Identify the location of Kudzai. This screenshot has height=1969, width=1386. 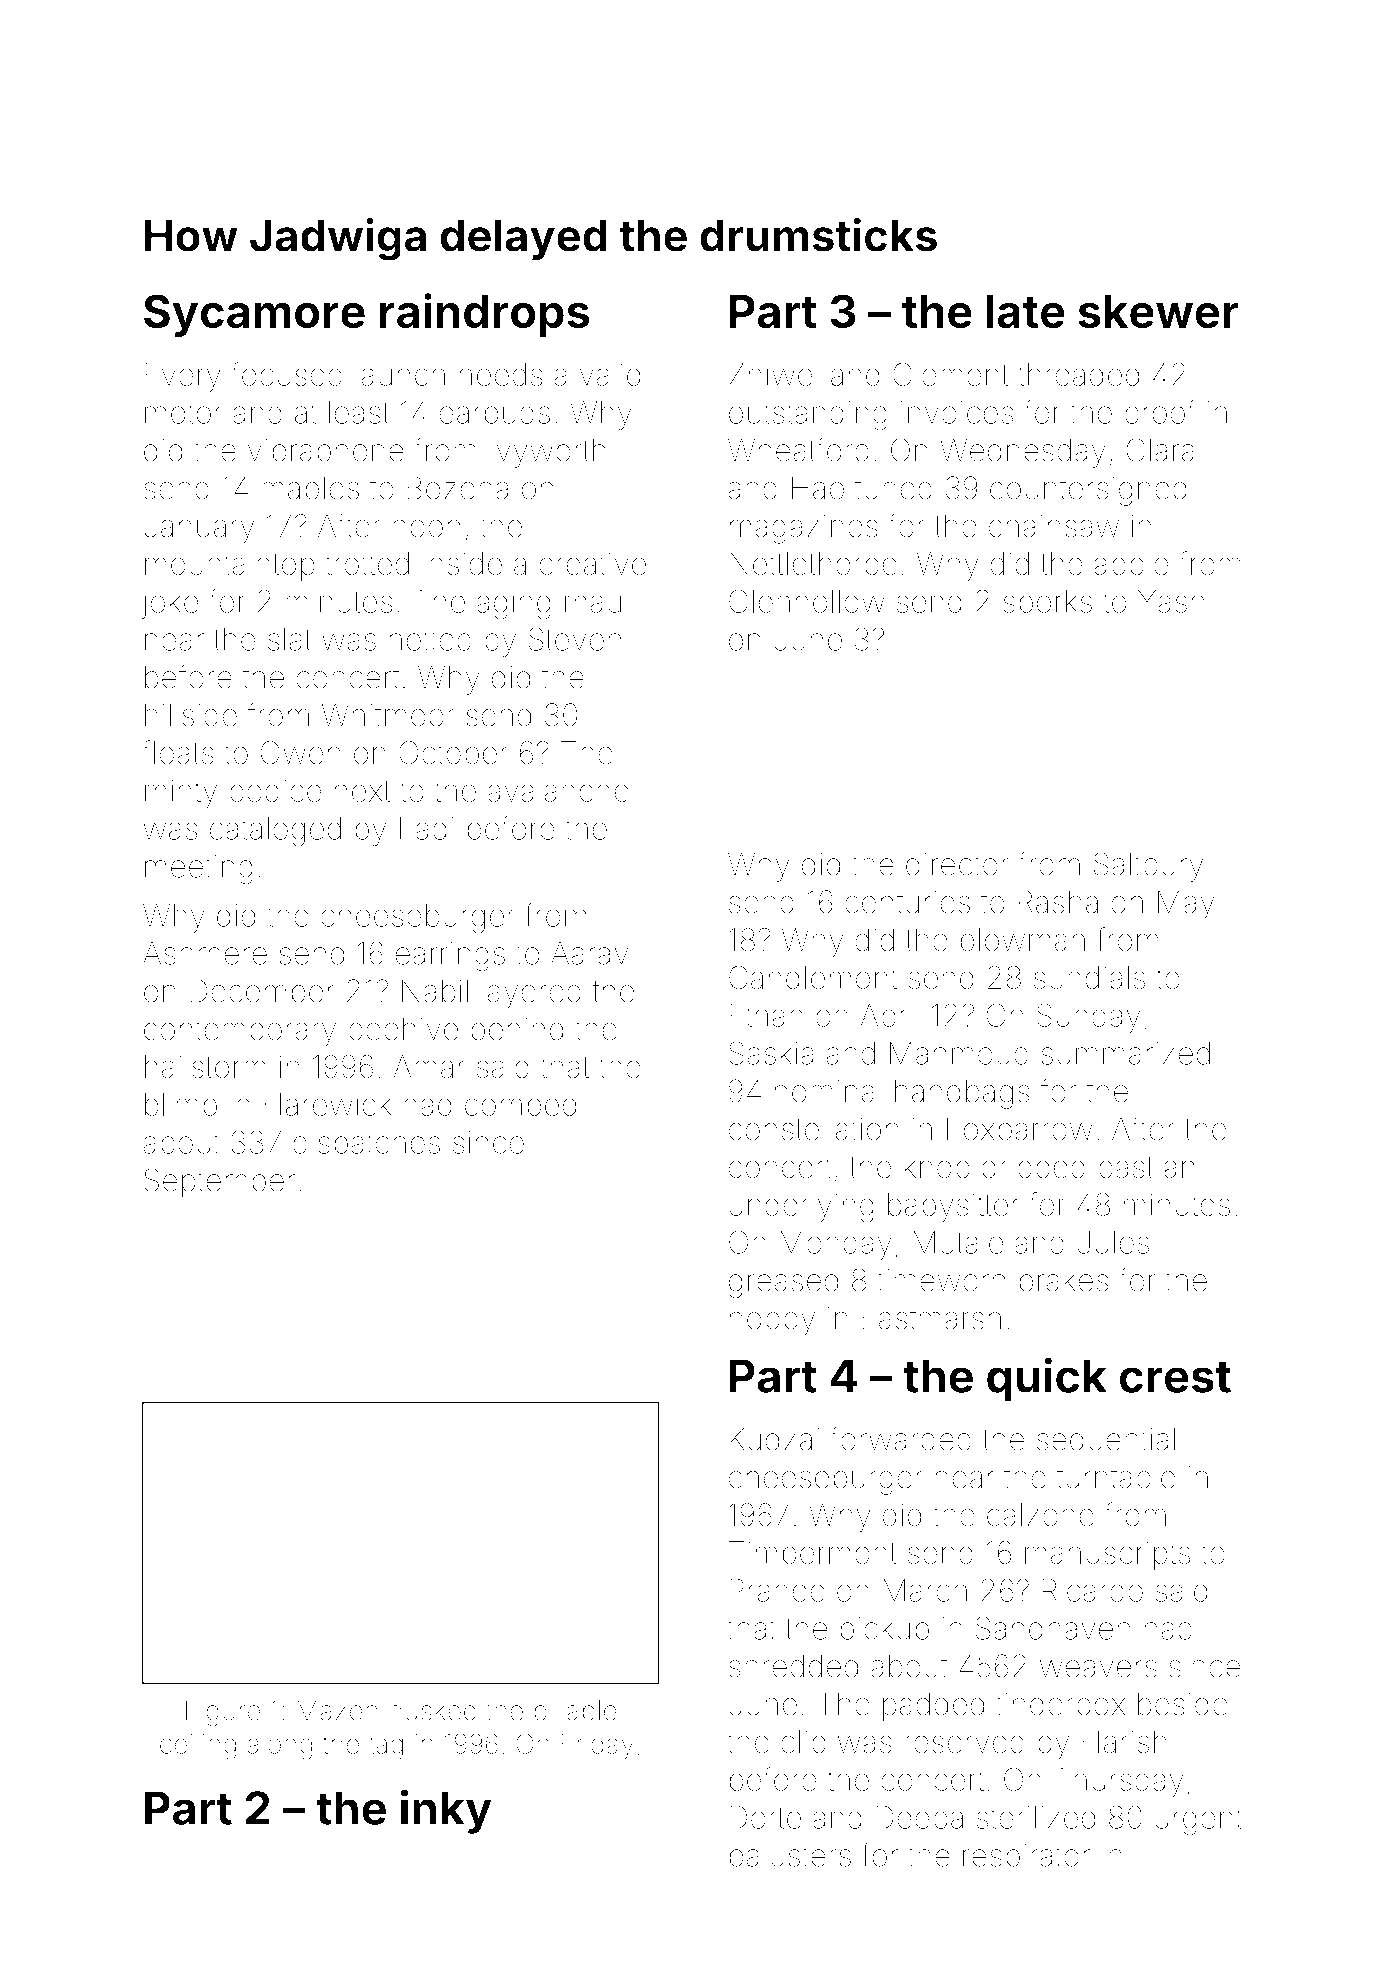
(774, 1439).
